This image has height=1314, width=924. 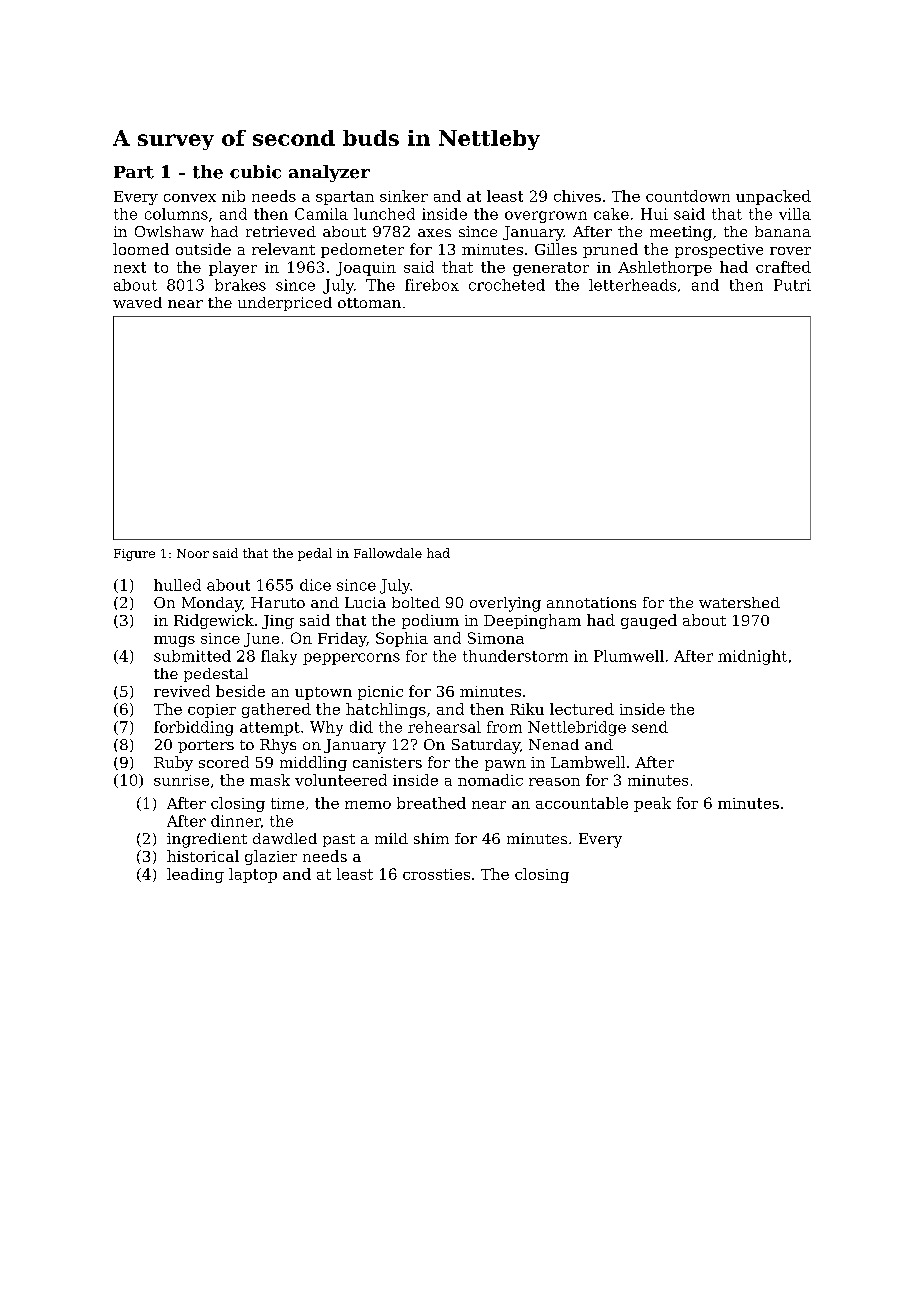 What do you see at coordinates (688, 196) in the image?
I see `countdown` at bounding box center [688, 196].
